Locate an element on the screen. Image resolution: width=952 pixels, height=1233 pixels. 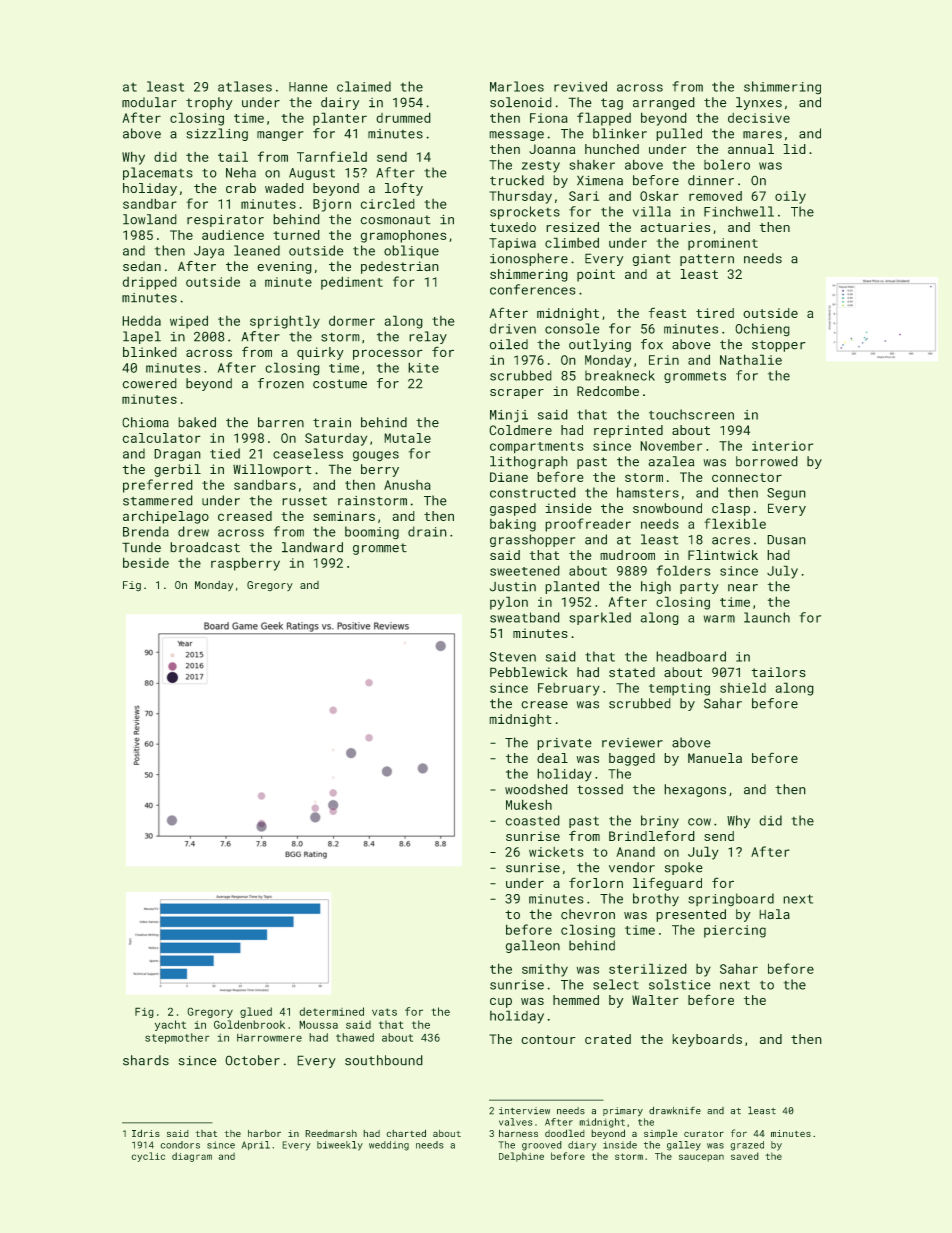
Marloes is located at coordinates (517, 86).
